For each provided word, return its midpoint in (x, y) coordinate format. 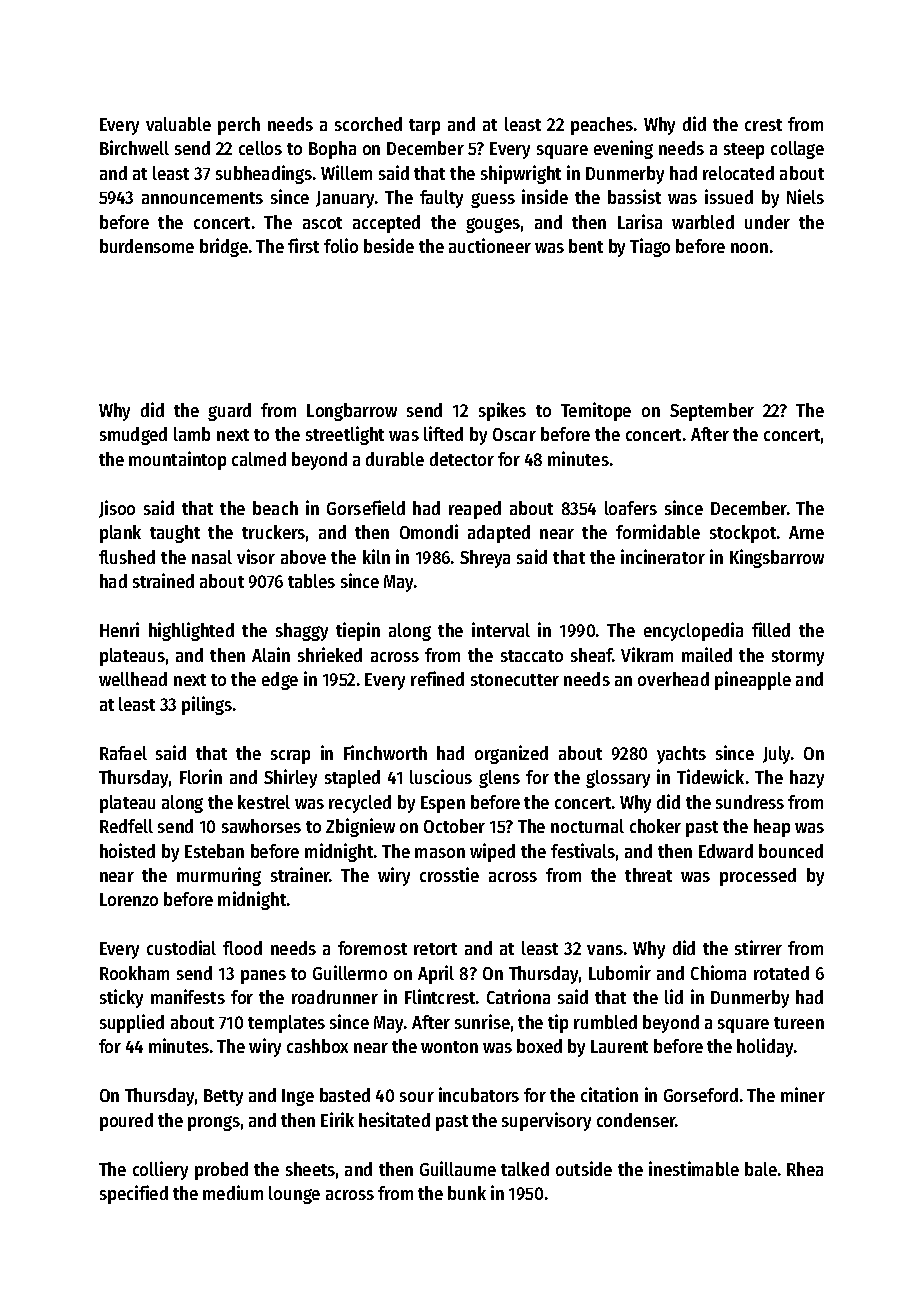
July (776, 755)
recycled (360, 804)
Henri (119, 629)
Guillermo (350, 972)
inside (545, 196)
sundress (750, 802)
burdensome (147, 246)
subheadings (264, 174)
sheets (310, 1169)
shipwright (521, 174)
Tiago (650, 247)
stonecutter (515, 680)
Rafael (123, 753)
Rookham (134, 973)
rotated (781, 973)
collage (797, 150)
